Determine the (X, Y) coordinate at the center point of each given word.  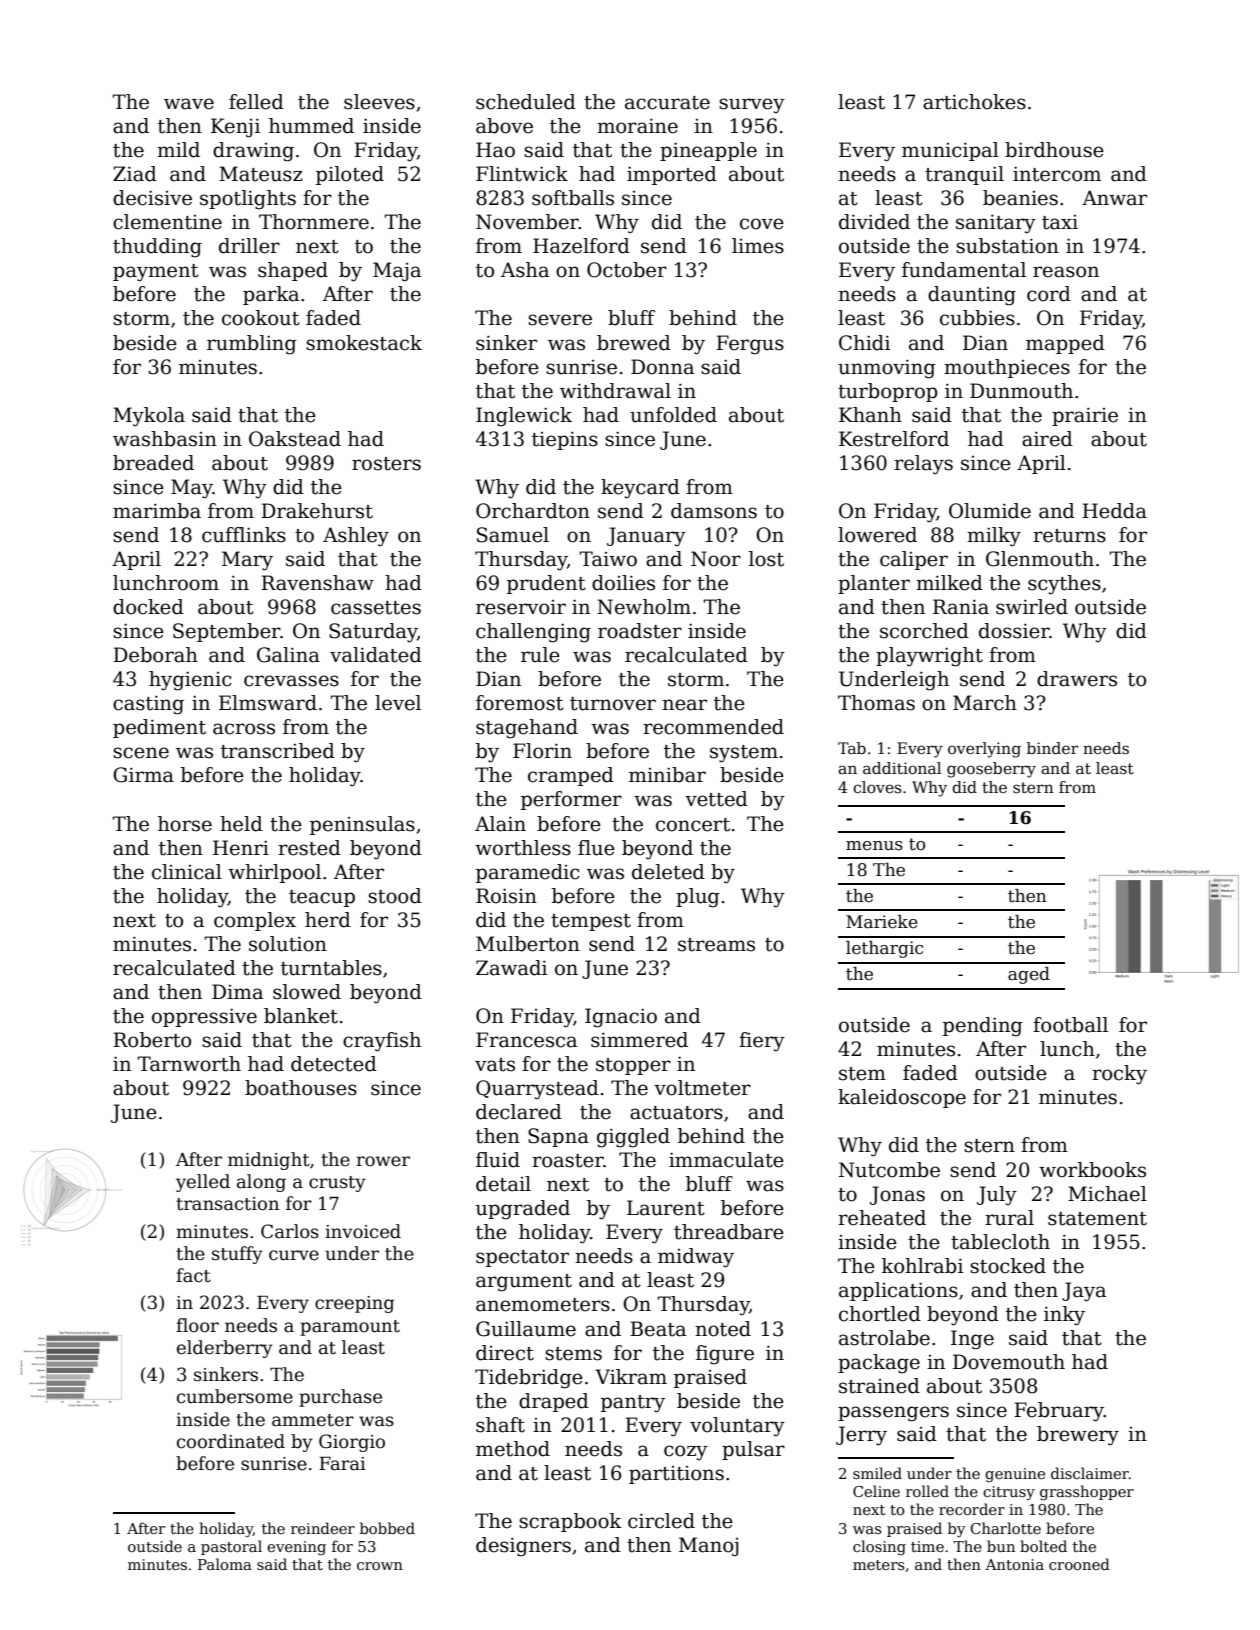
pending (983, 1027)
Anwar (1114, 198)
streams (716, 945)
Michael (1107, 1194)
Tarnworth (189, 1064)
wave (189, 104)
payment (156, 273)
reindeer (323, 1528)
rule (540, 655)
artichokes (974, 102)
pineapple (708, 151)
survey (752, 106)
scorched (924, 631)
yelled (203, 1183)
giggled (633, 1138)
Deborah (155, 655)
